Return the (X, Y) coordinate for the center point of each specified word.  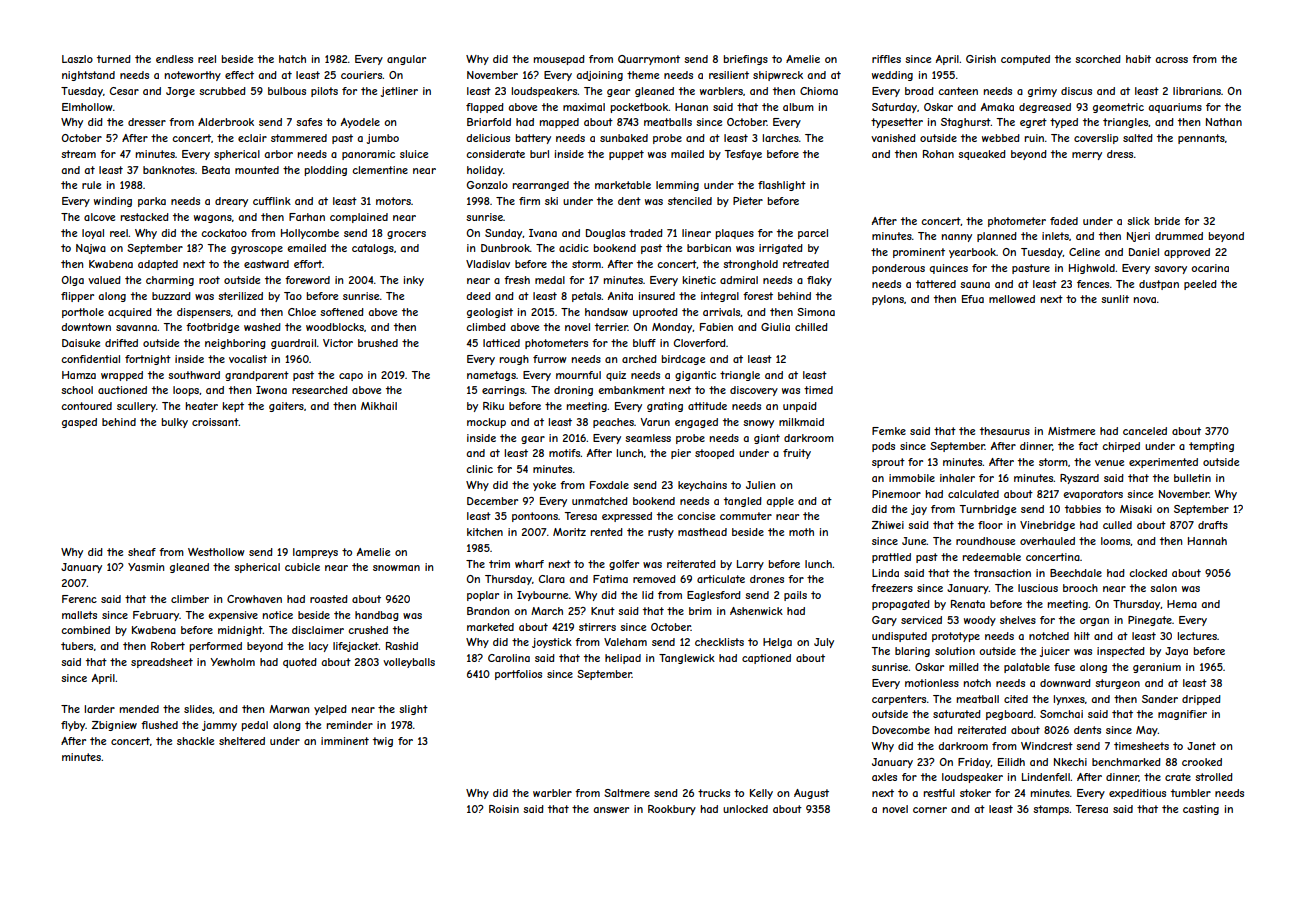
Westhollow (216, 552)
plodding (326, 171)
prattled (891, 558)
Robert (168, 646)
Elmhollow (87, 107)
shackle (195, 741)
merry (1087, 156)
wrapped (122, 376)
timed (818, 390)
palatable (1027, 668)
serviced (921, 620)
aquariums (1175, 108)
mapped (559, 123)
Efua (973, 299)
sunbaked (624, 138)
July (824, 643)
